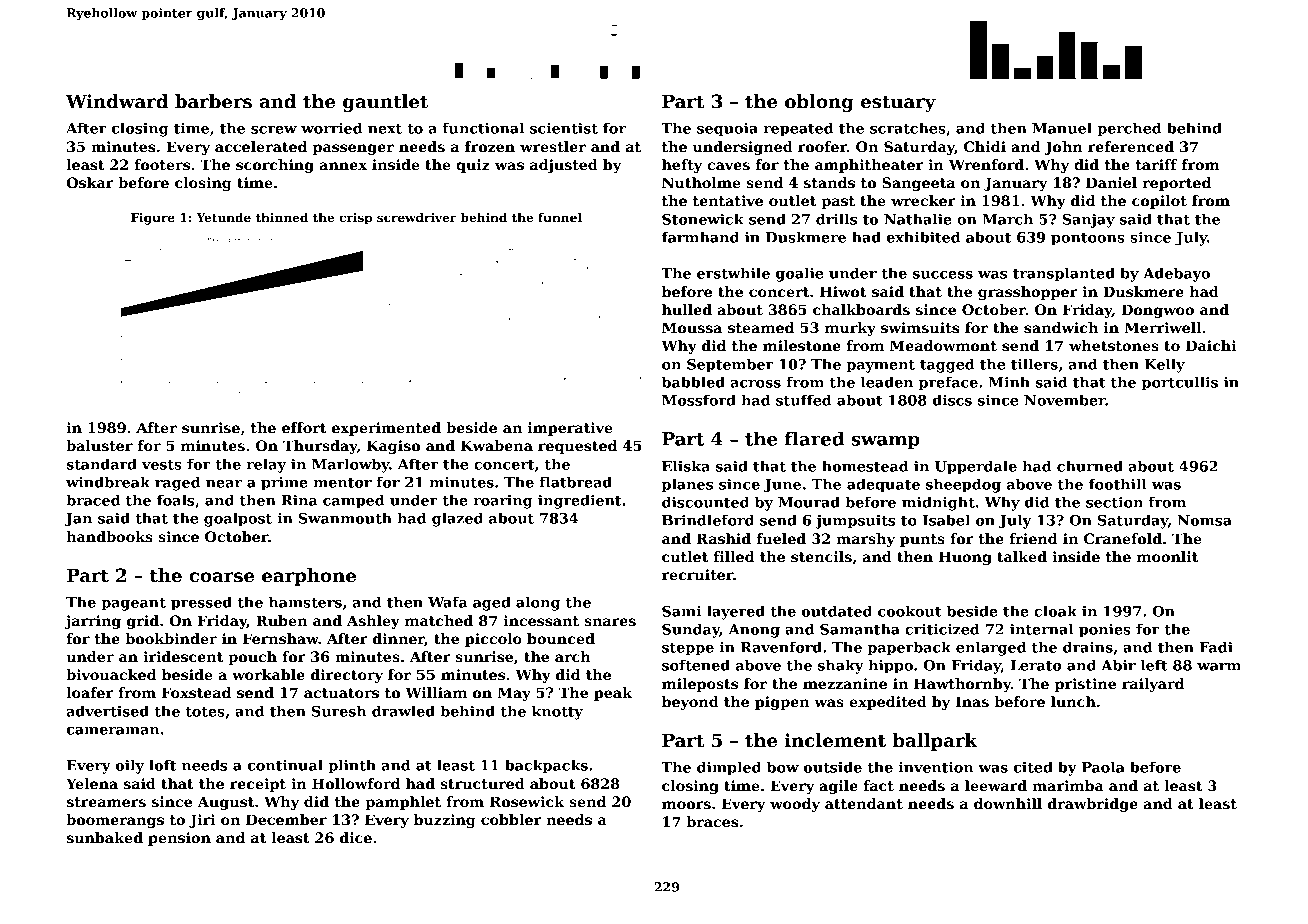 Image resolution: width=1308 pixels, height=924 pixels. What do you see at coordinates (783, 767) in the document?
I see `bow` at bounding box center [783, 767].
